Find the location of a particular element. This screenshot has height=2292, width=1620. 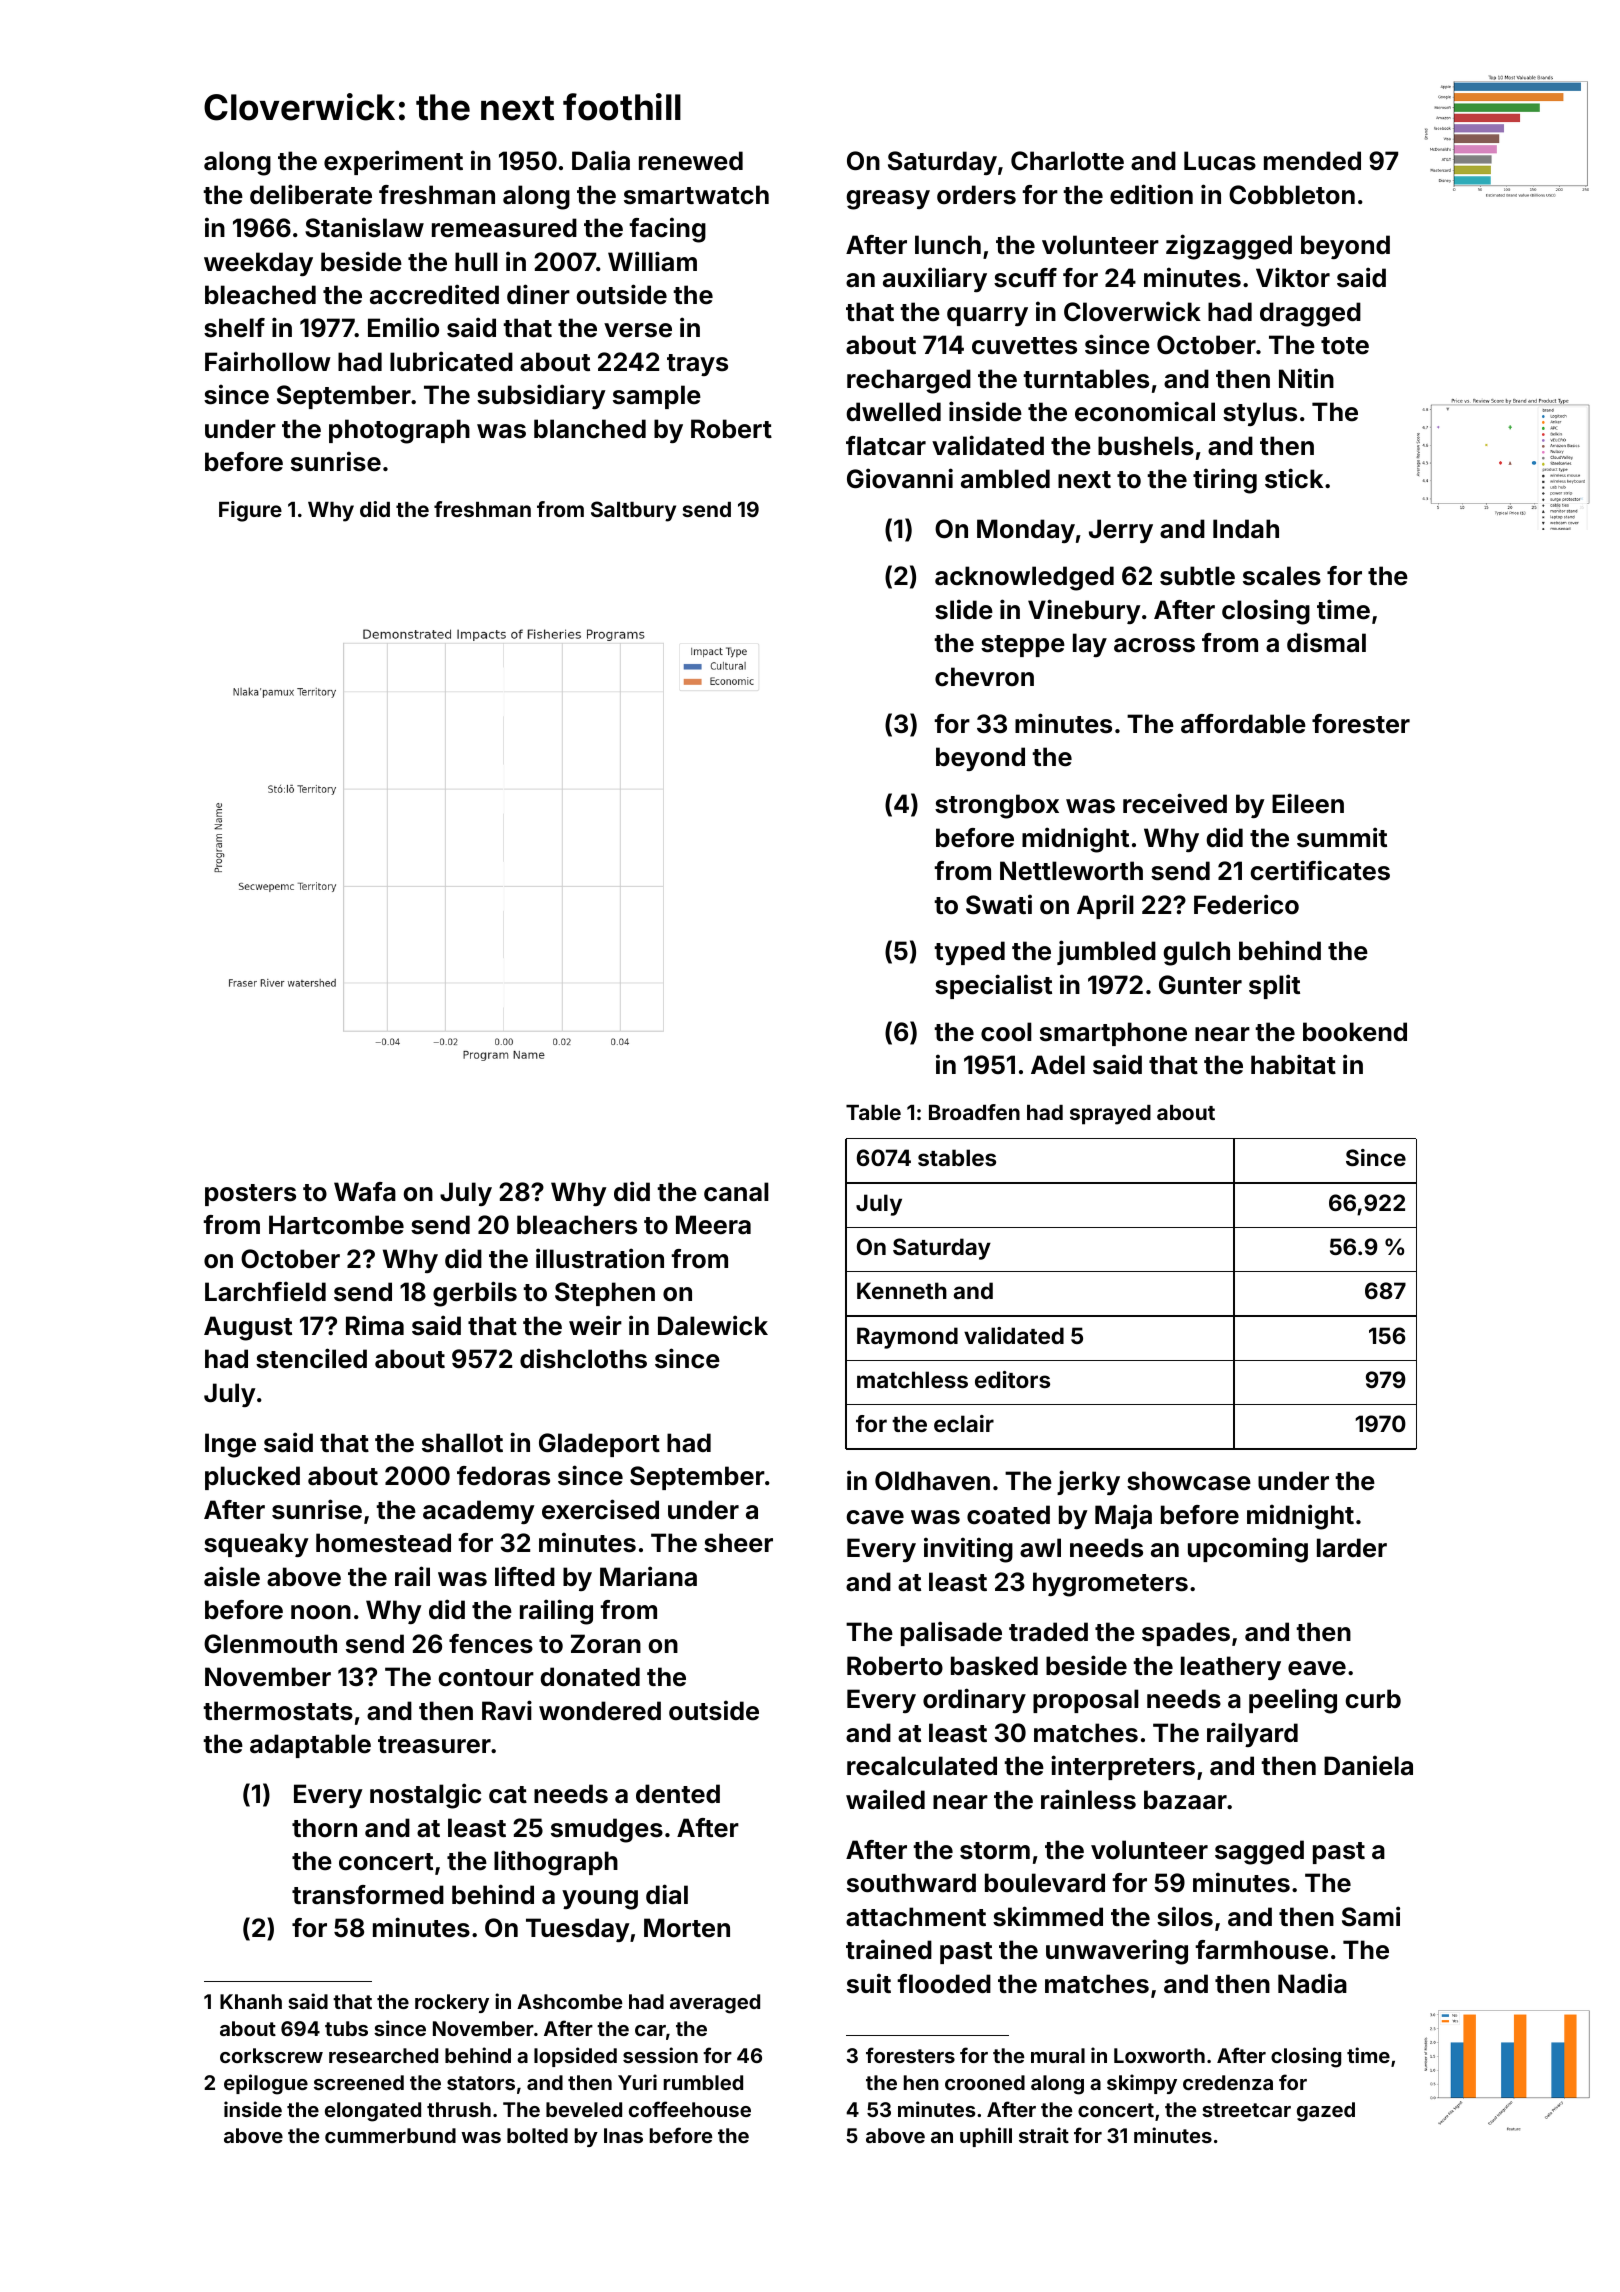

researched is located at coordinates (383, 2055).
